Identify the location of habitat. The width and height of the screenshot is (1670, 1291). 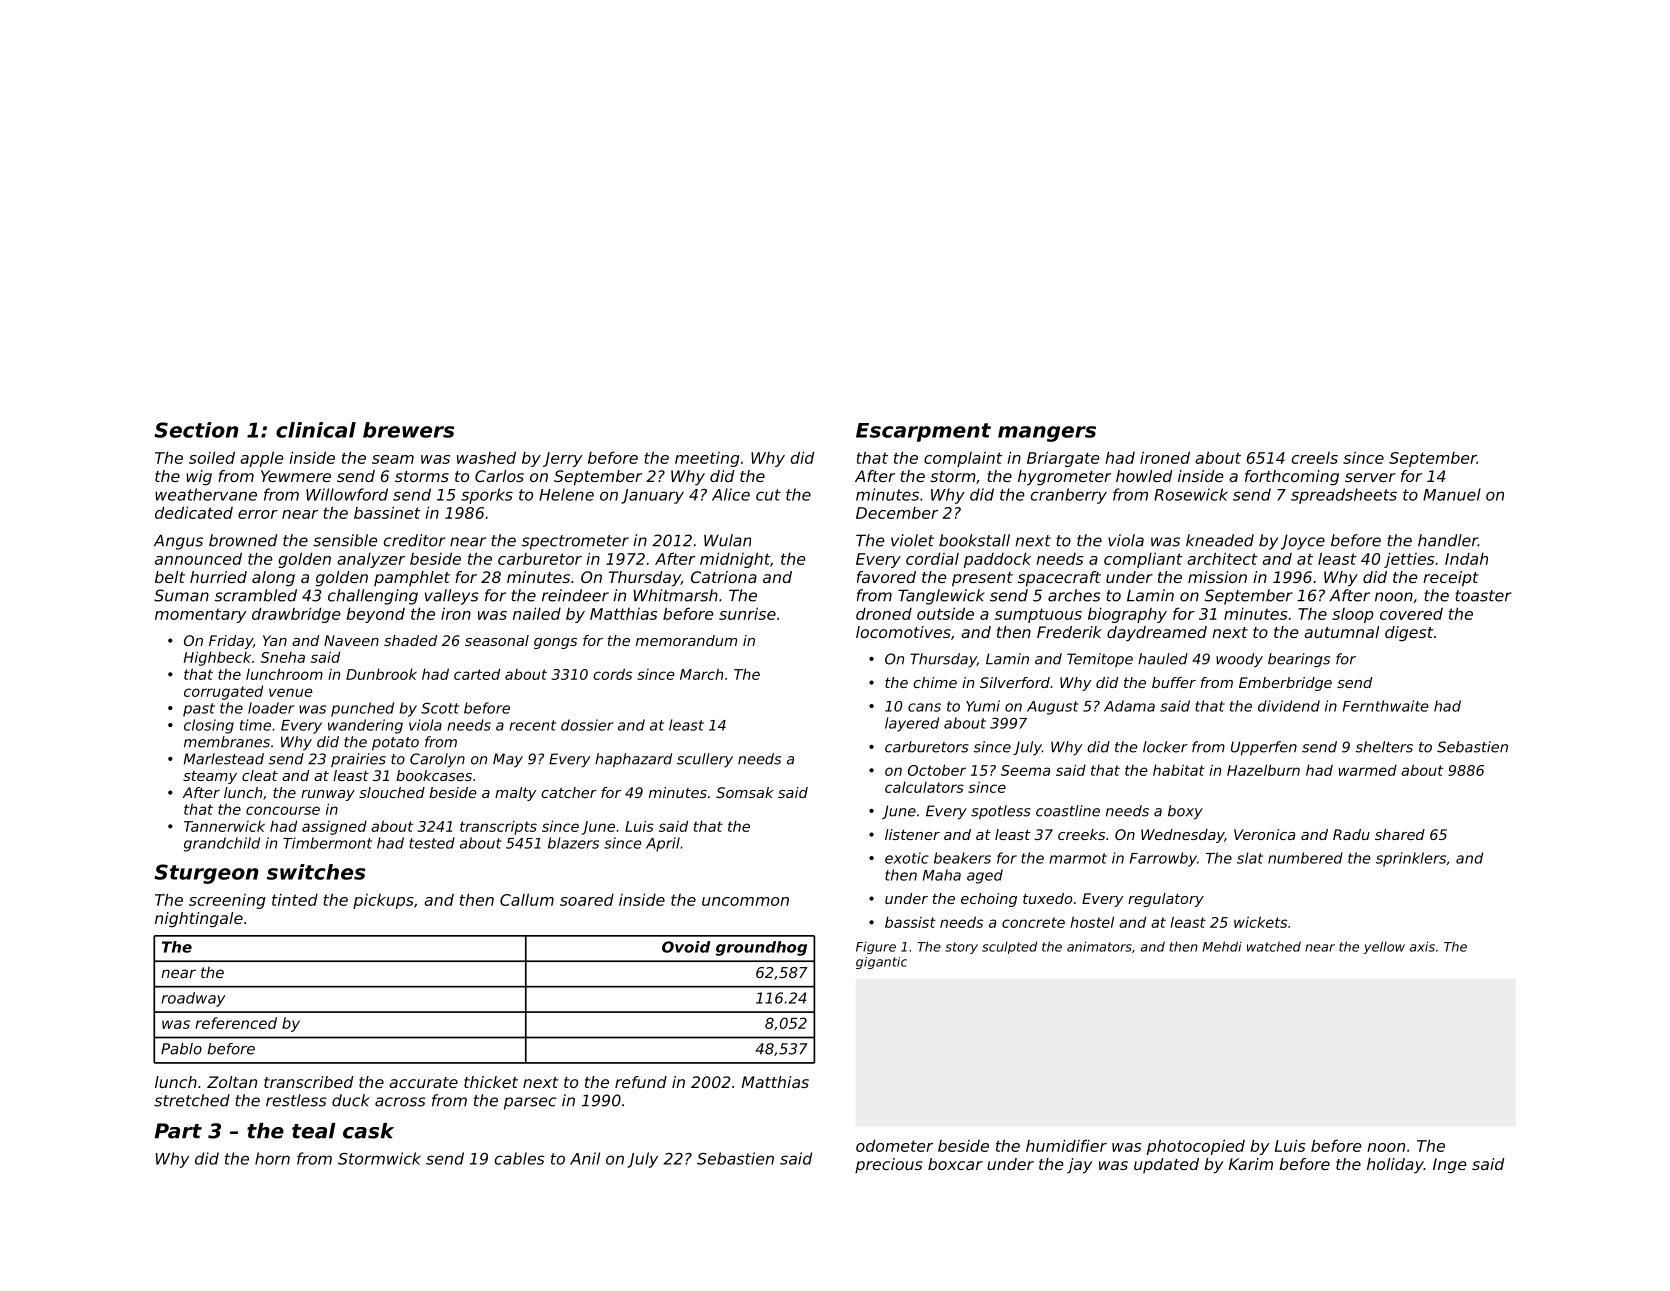
(1179, 770).
